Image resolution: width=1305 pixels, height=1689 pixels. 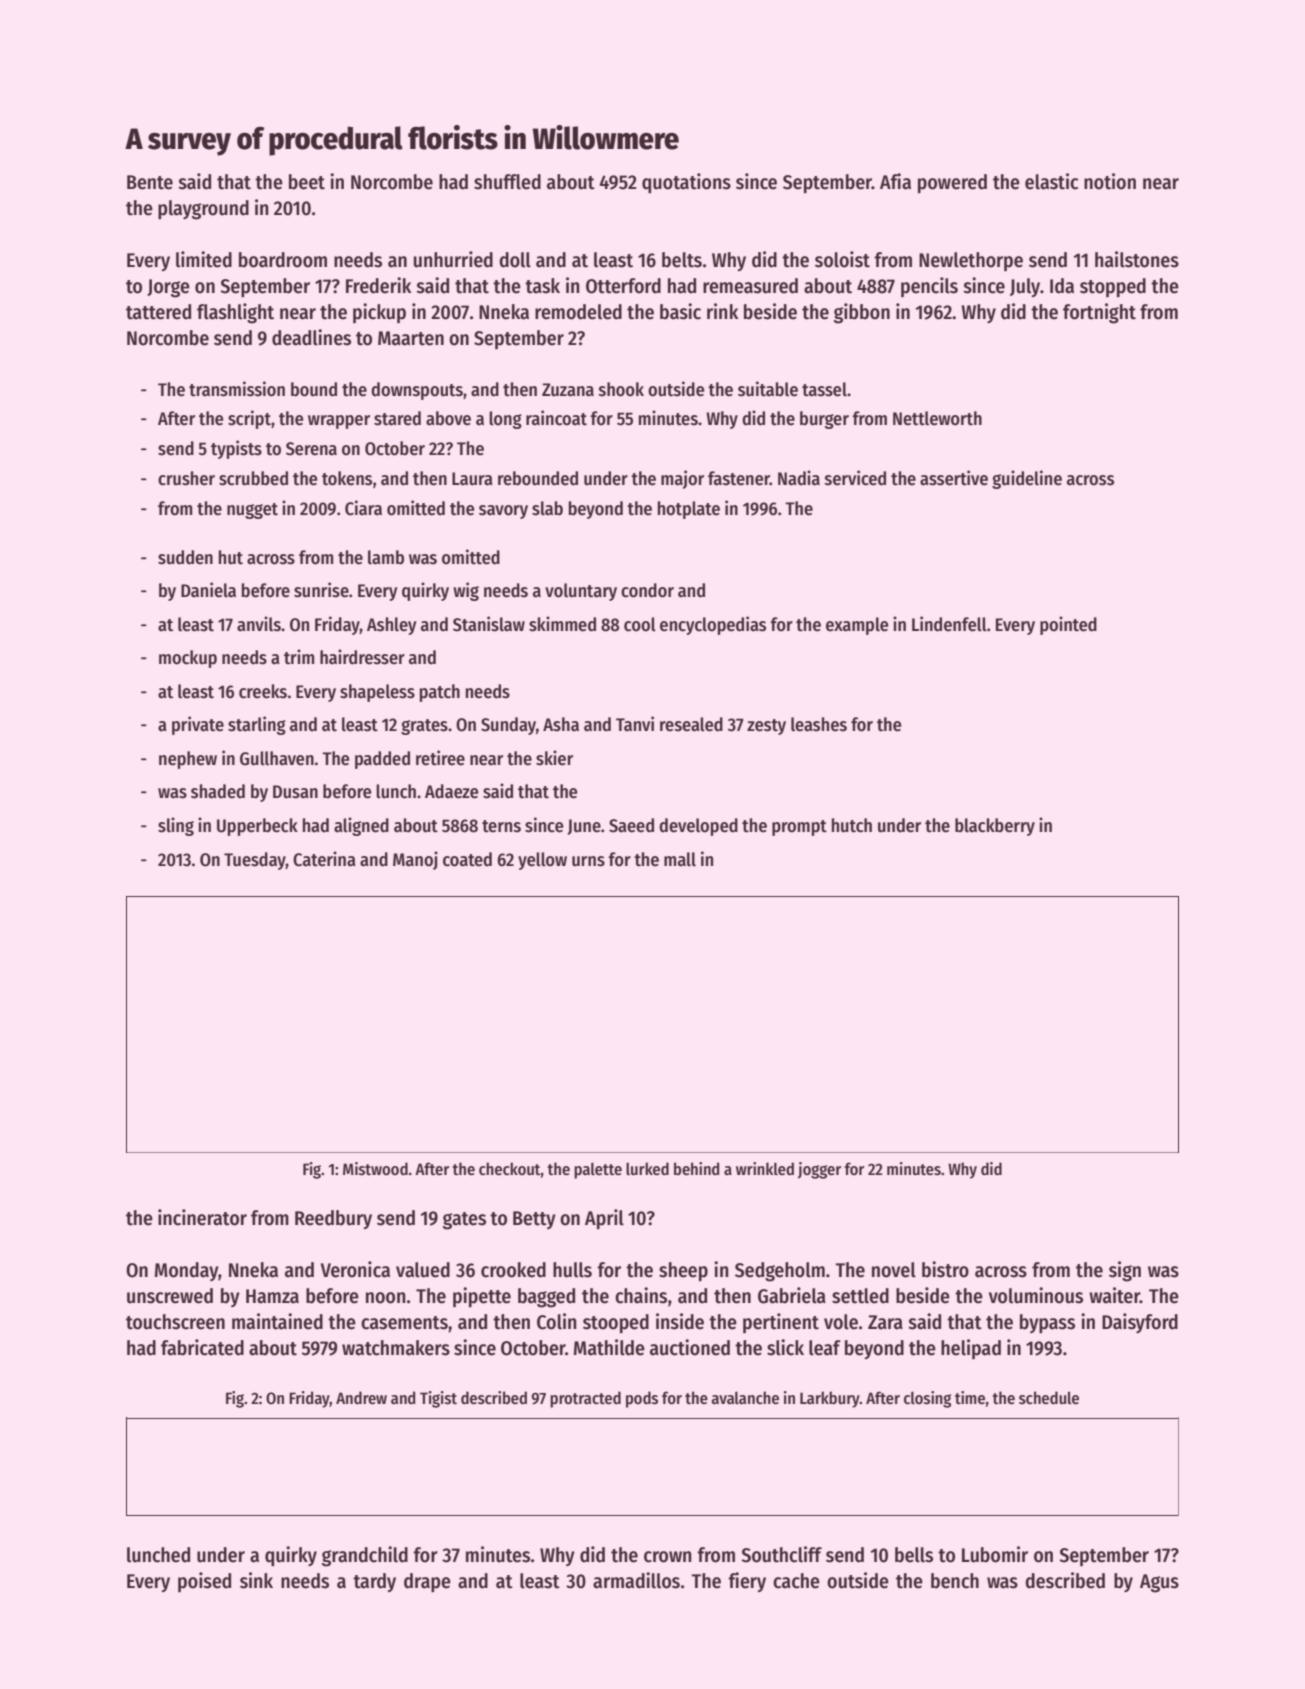 What do you see at coordinates (895, 181) in the screenshot?
I see `Afia` at bounding box center [895, 181].
